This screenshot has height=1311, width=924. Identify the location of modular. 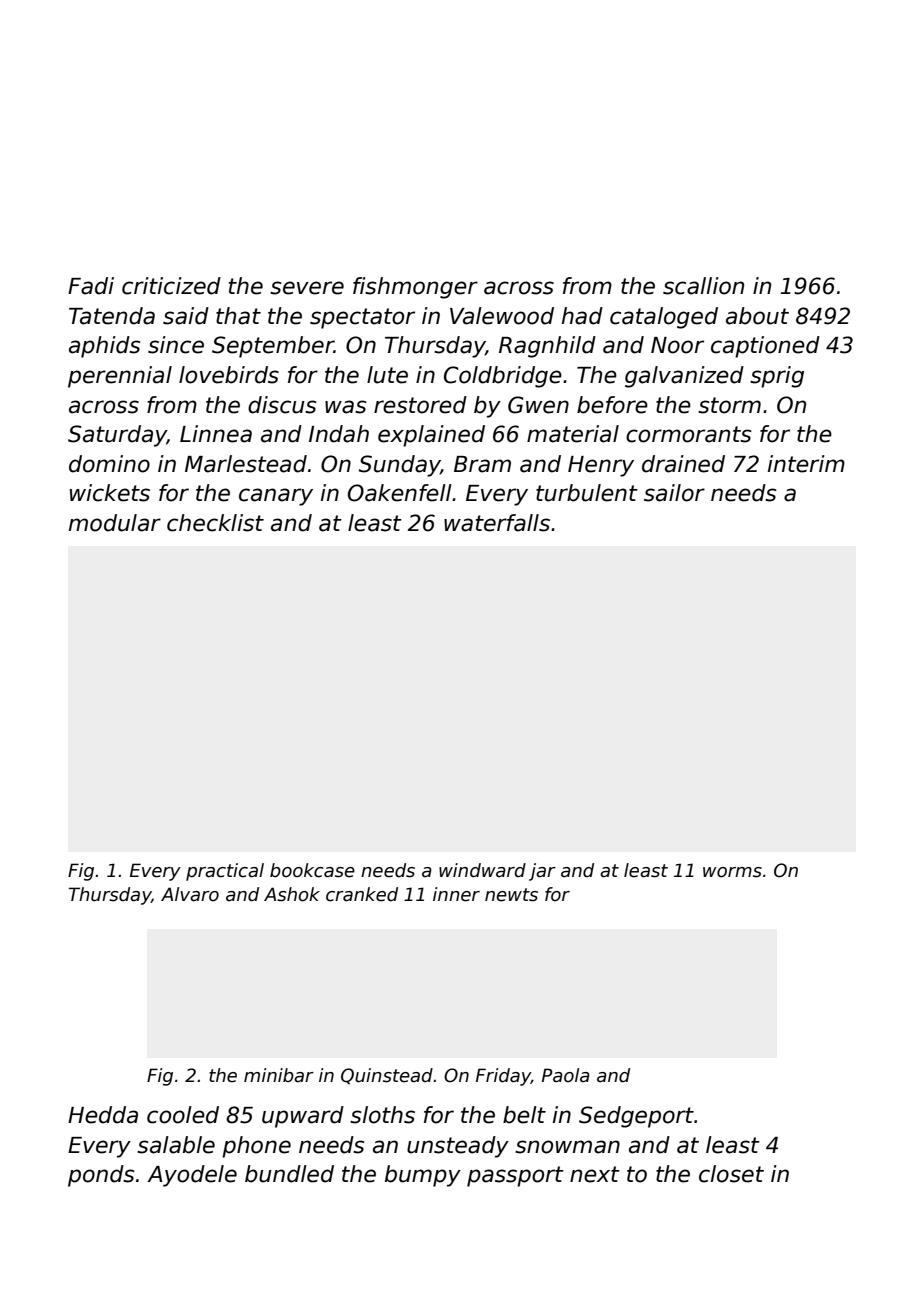
(115, 523).
